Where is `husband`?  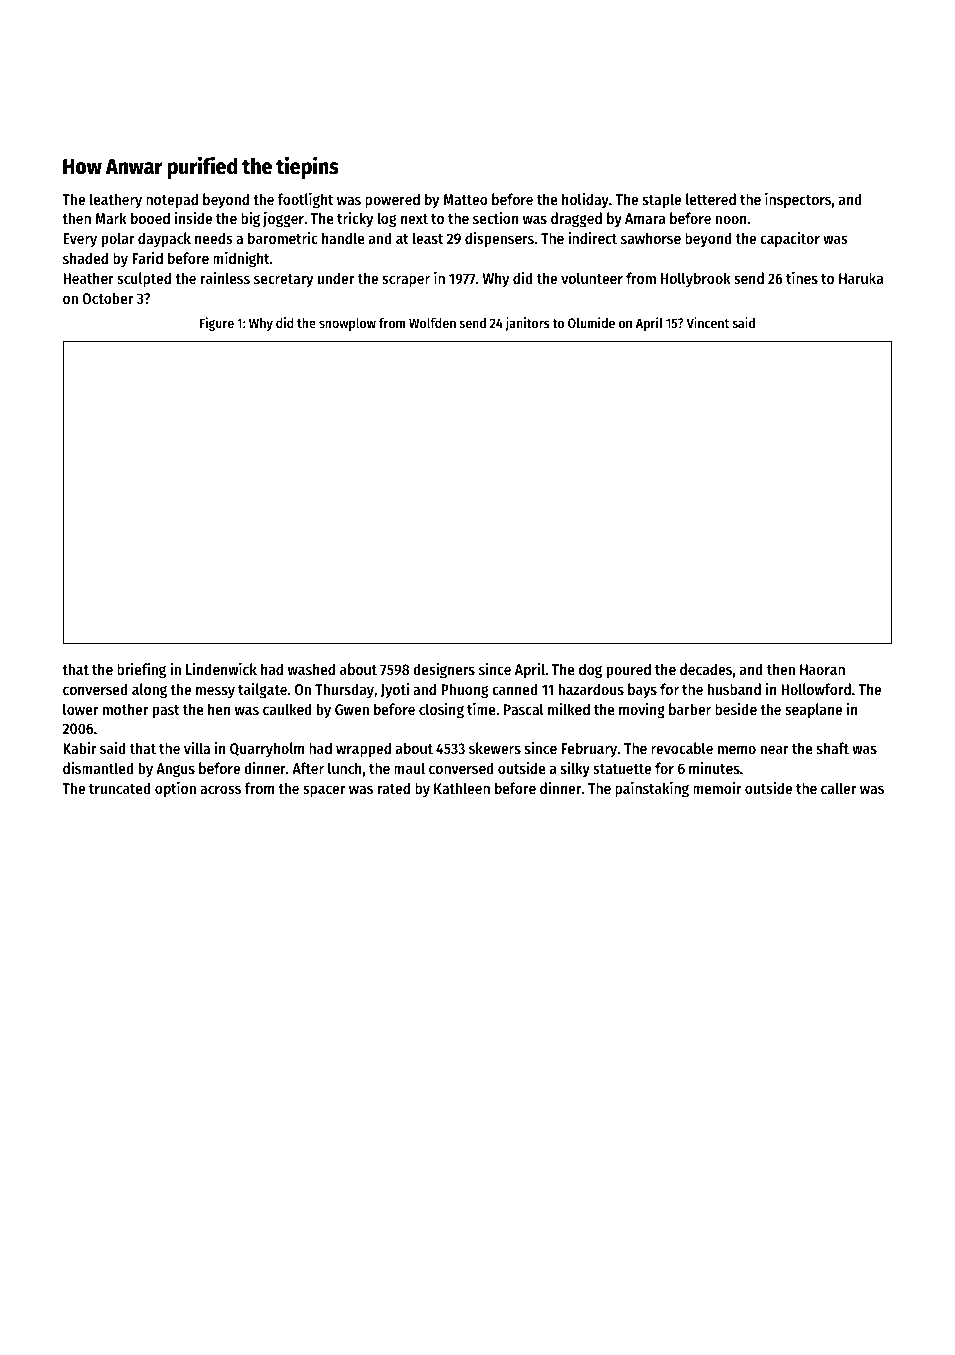
husband is located at coordinates (734, 689).
